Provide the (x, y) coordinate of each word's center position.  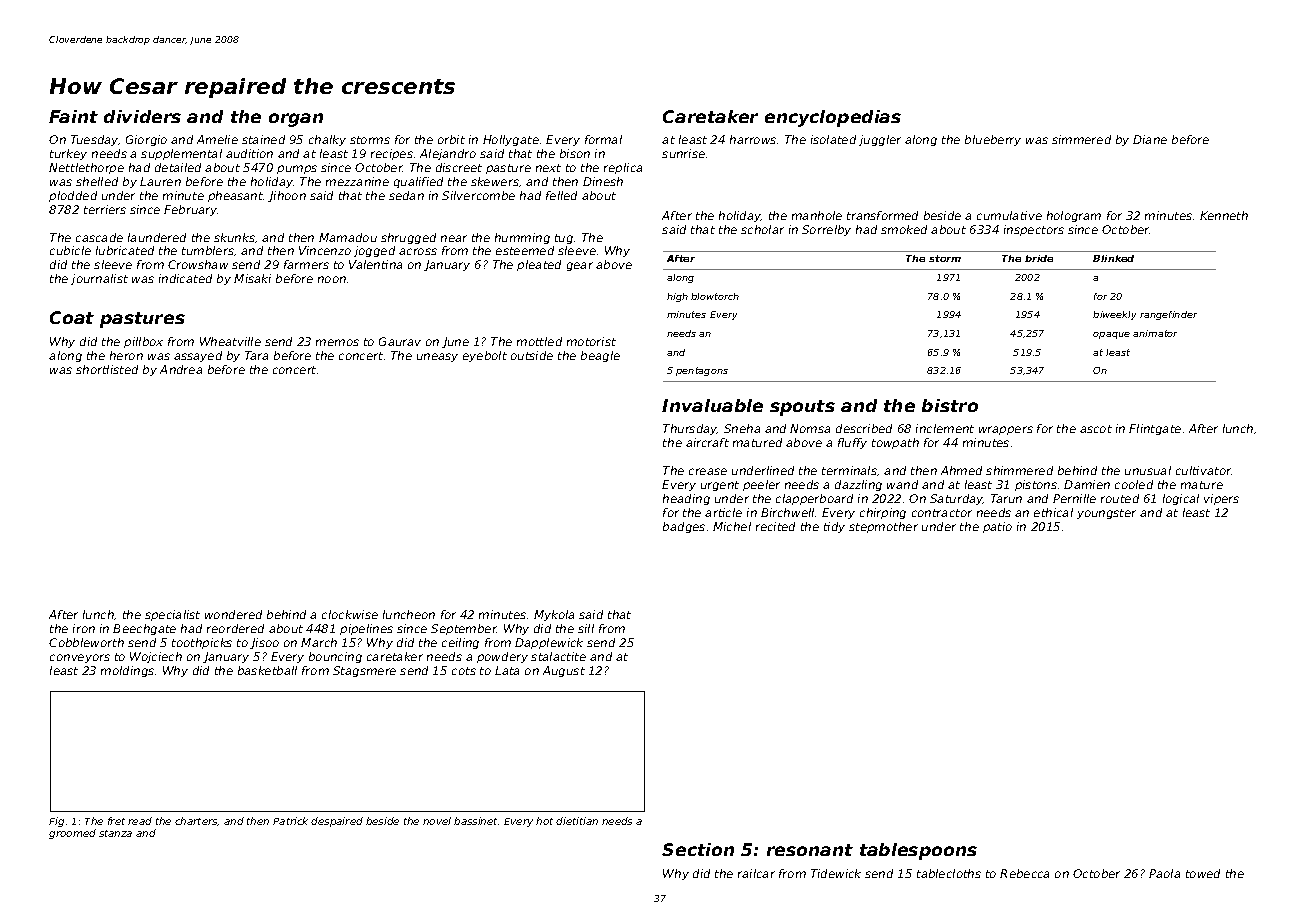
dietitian (577, 821)
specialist (172, 615)
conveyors (80, 658)
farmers (306, 264)
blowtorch (715, 296)
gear (580, 266)
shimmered (1019, 470)
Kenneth (1224, 215)
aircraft (707, 442)
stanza (115, 833)
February (191, 210)
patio (997, 527)
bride (1039, 258)
